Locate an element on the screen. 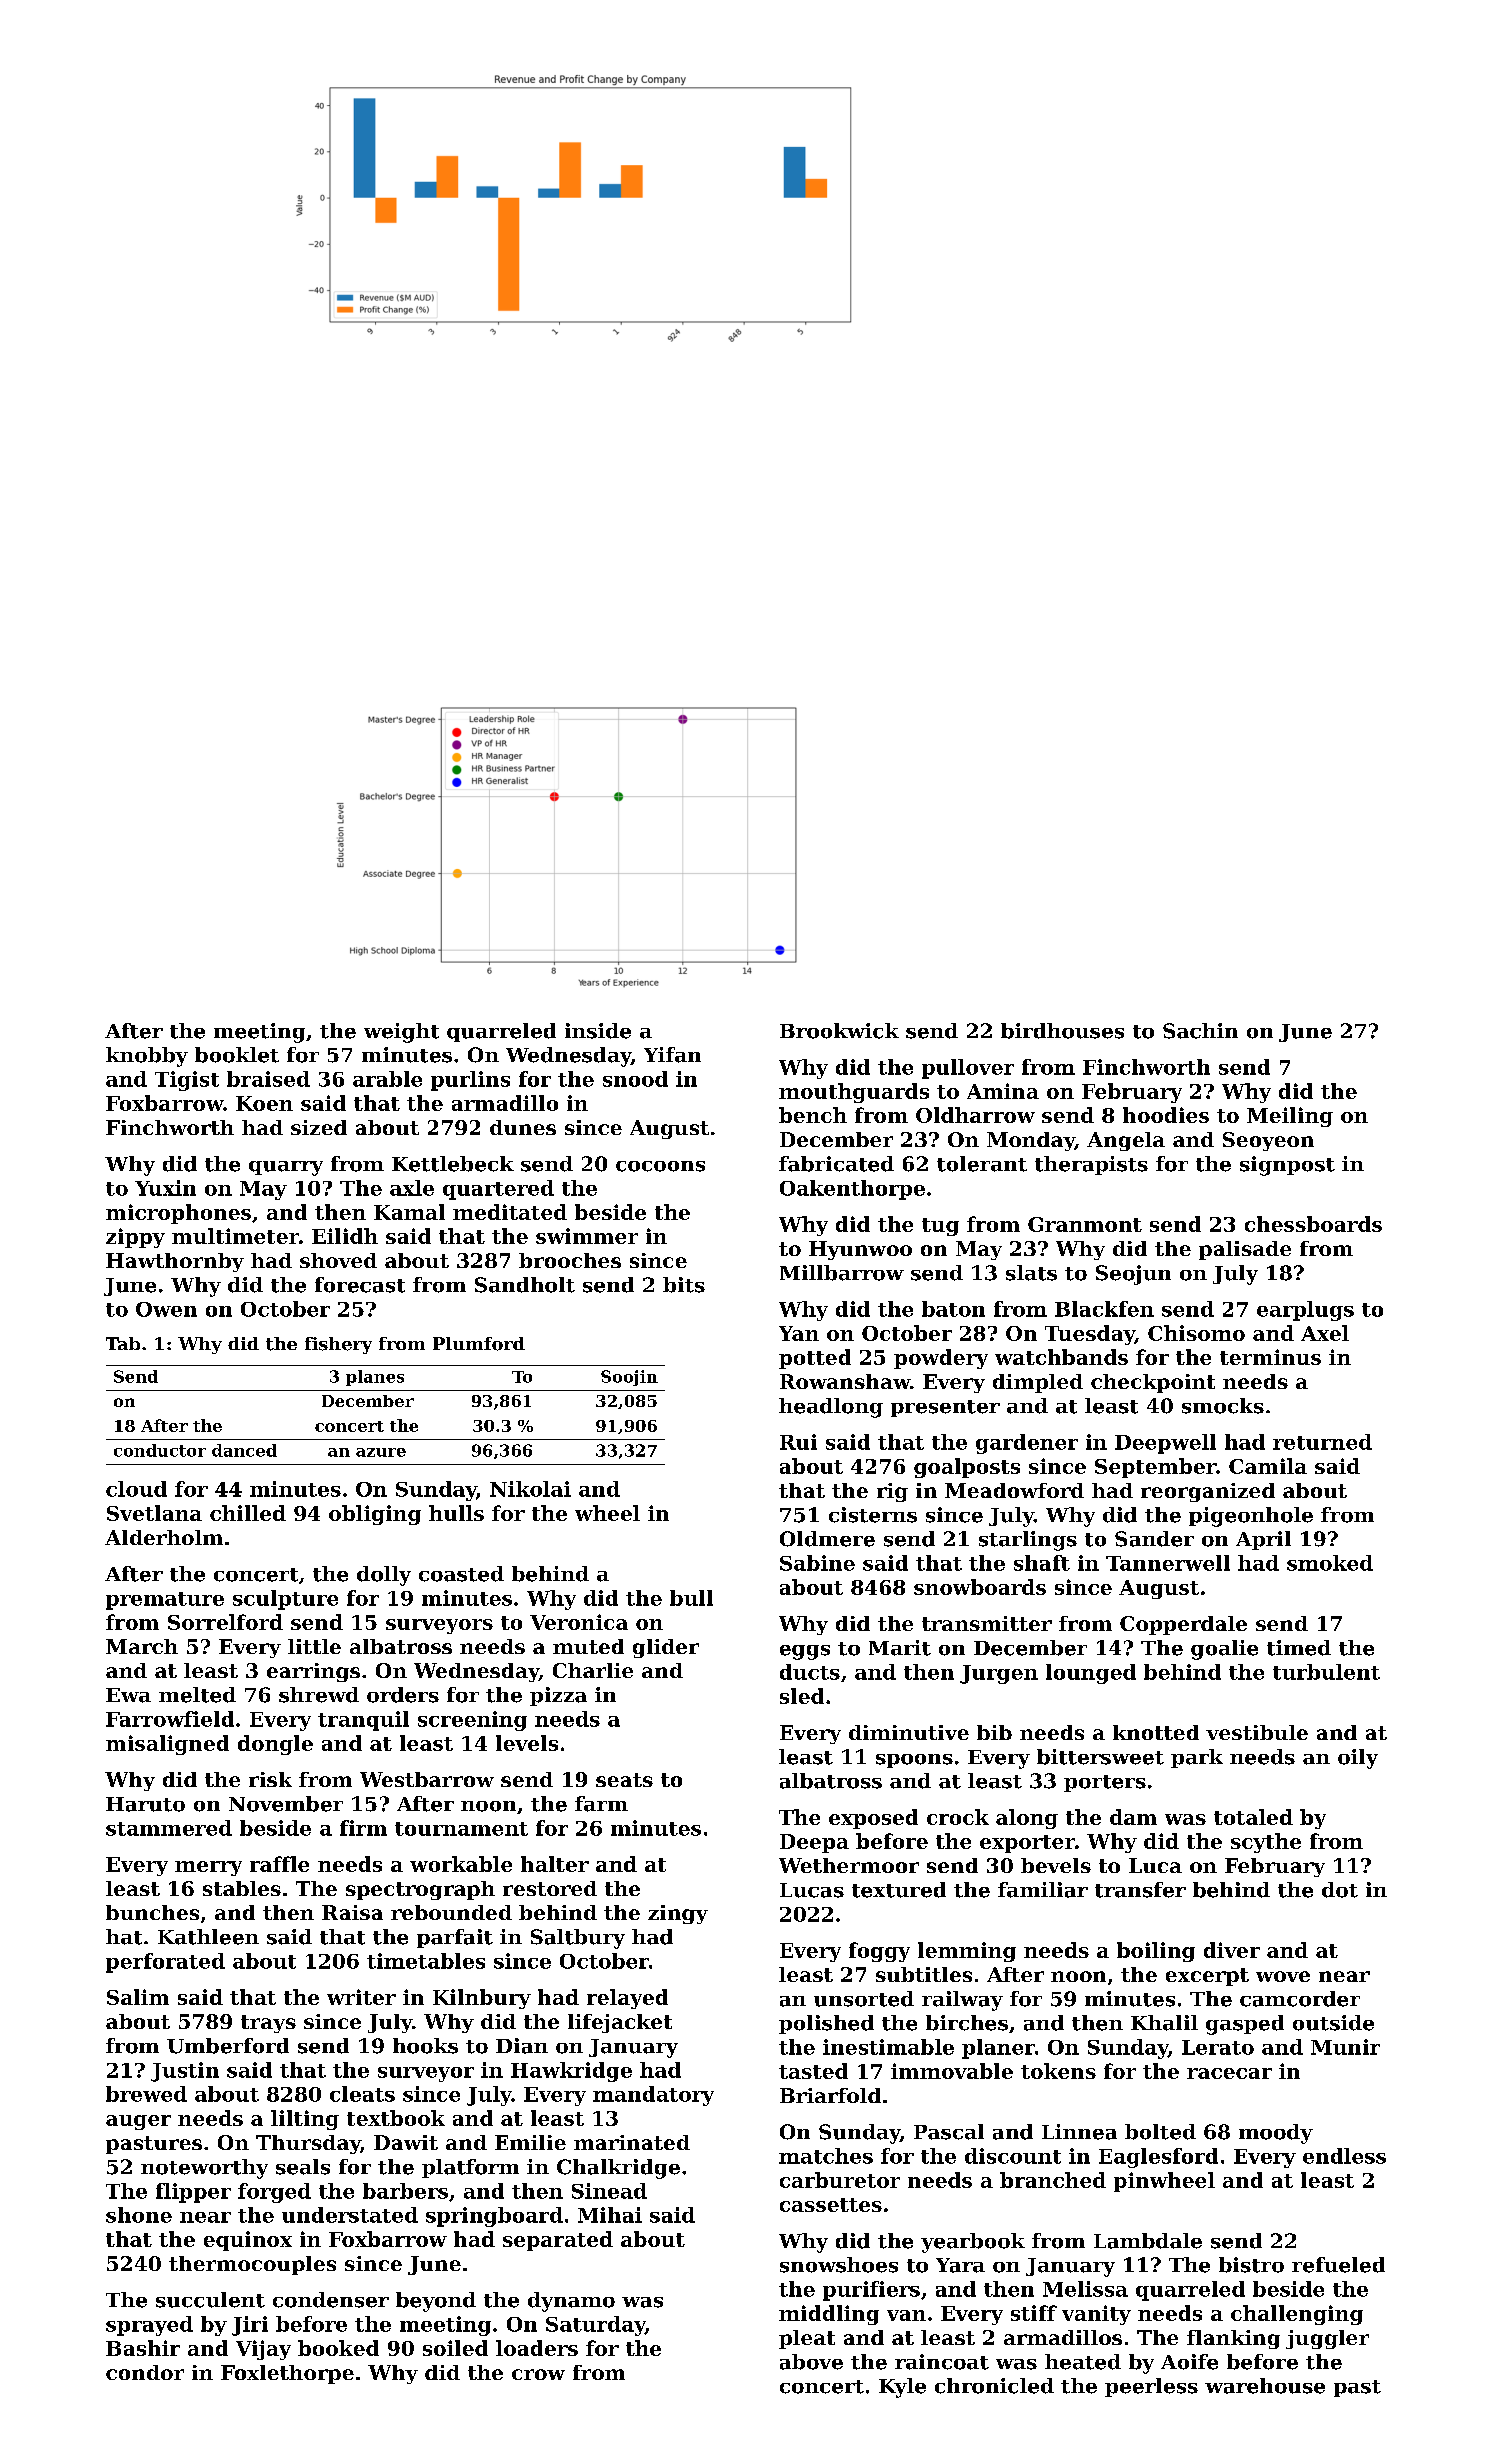 The height and width of the screenshot is (2464, 1496). Foxlethorpe is located at coordinates (287, 2374).
